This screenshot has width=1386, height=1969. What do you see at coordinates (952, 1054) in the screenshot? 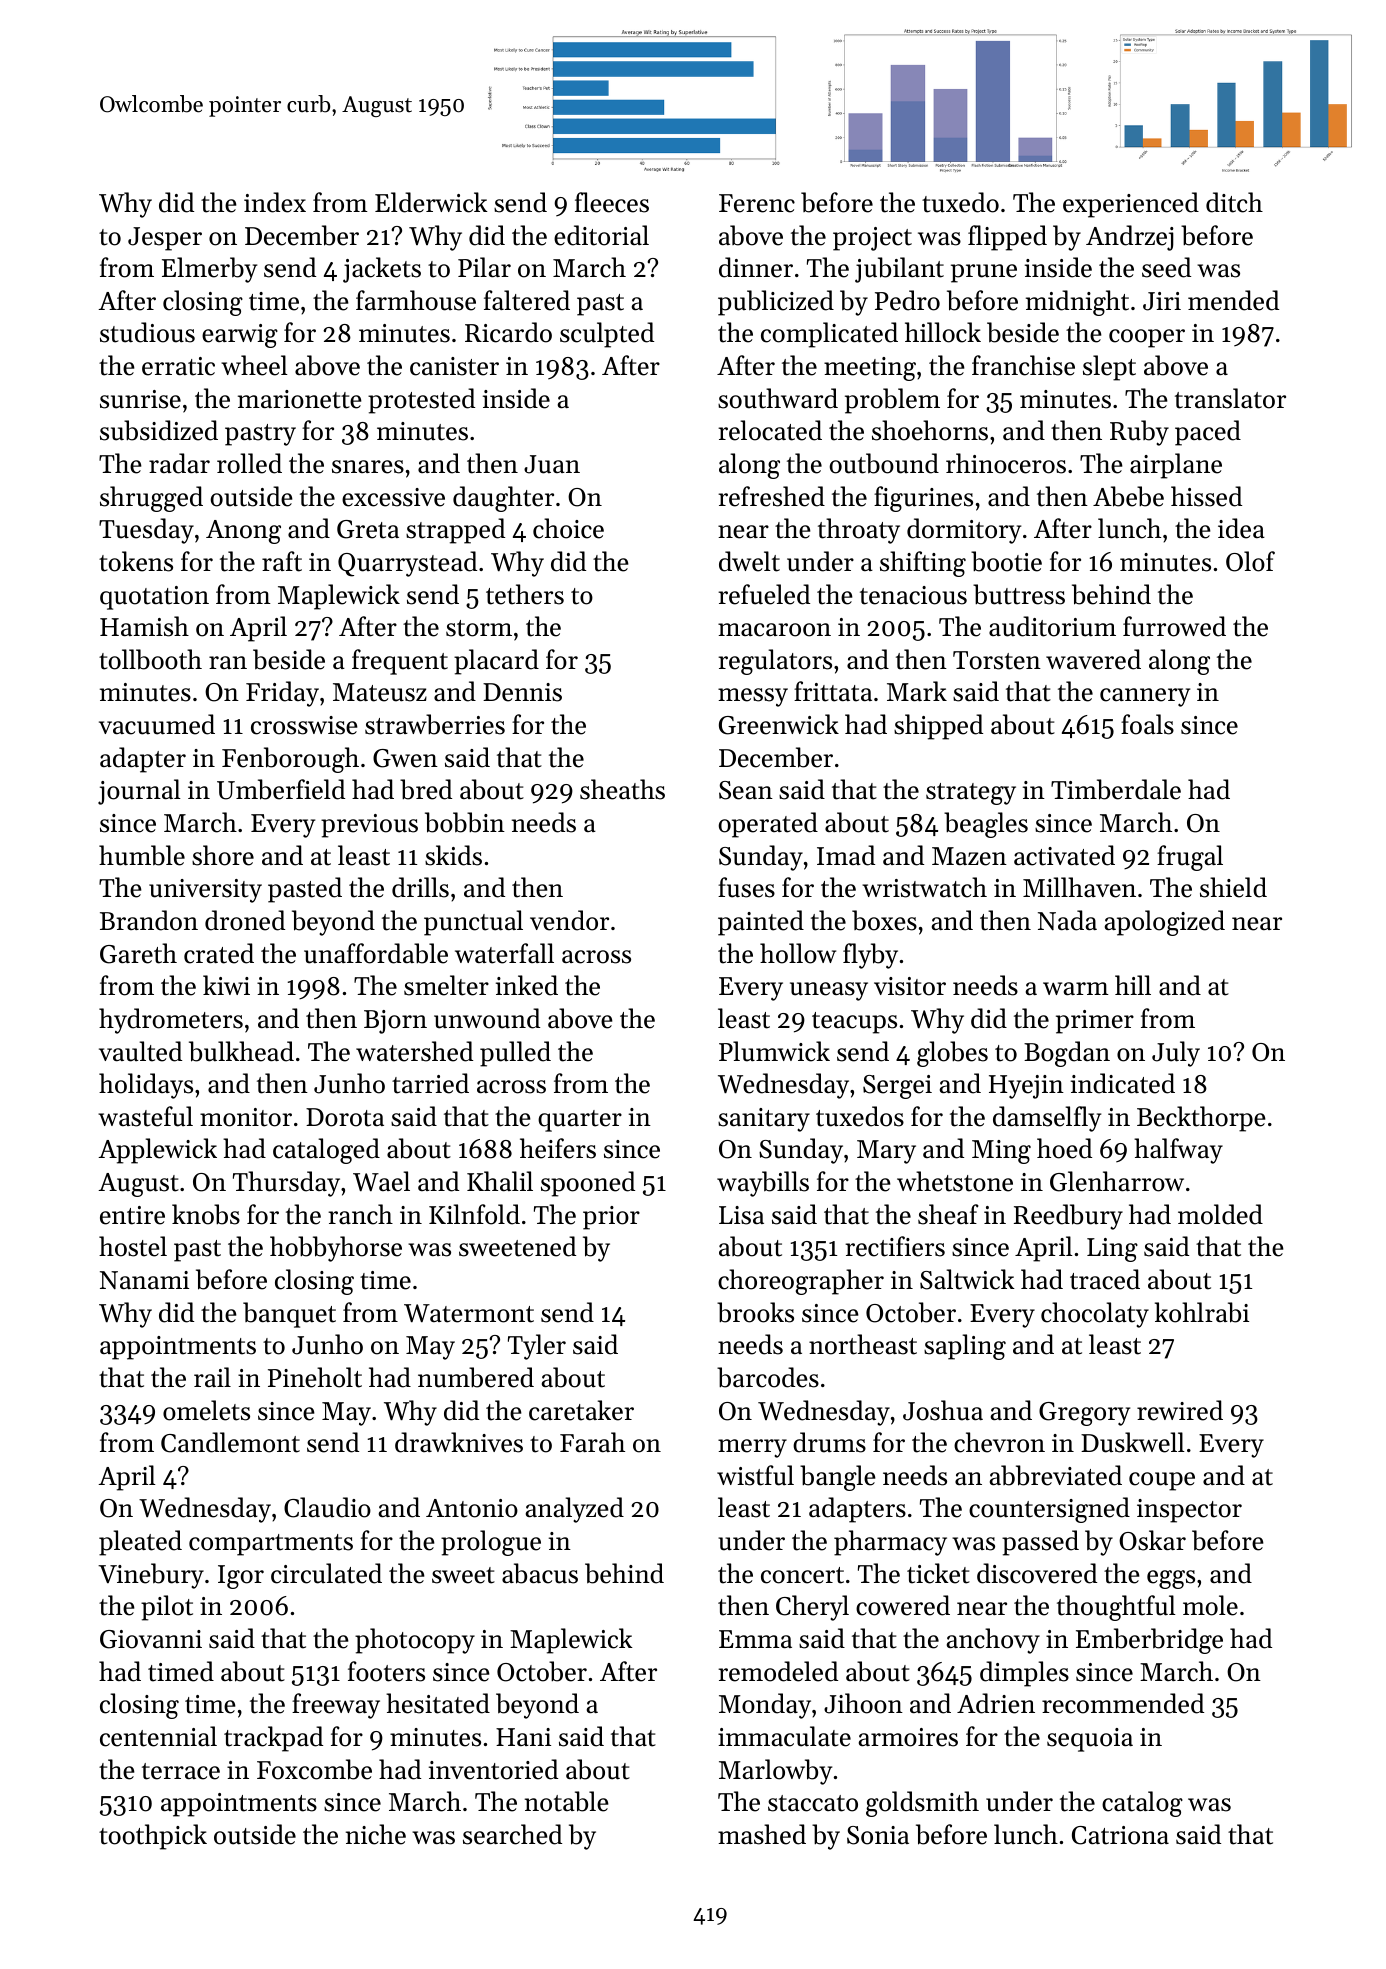
I see `globes` at bounding box center [952, 1054].
